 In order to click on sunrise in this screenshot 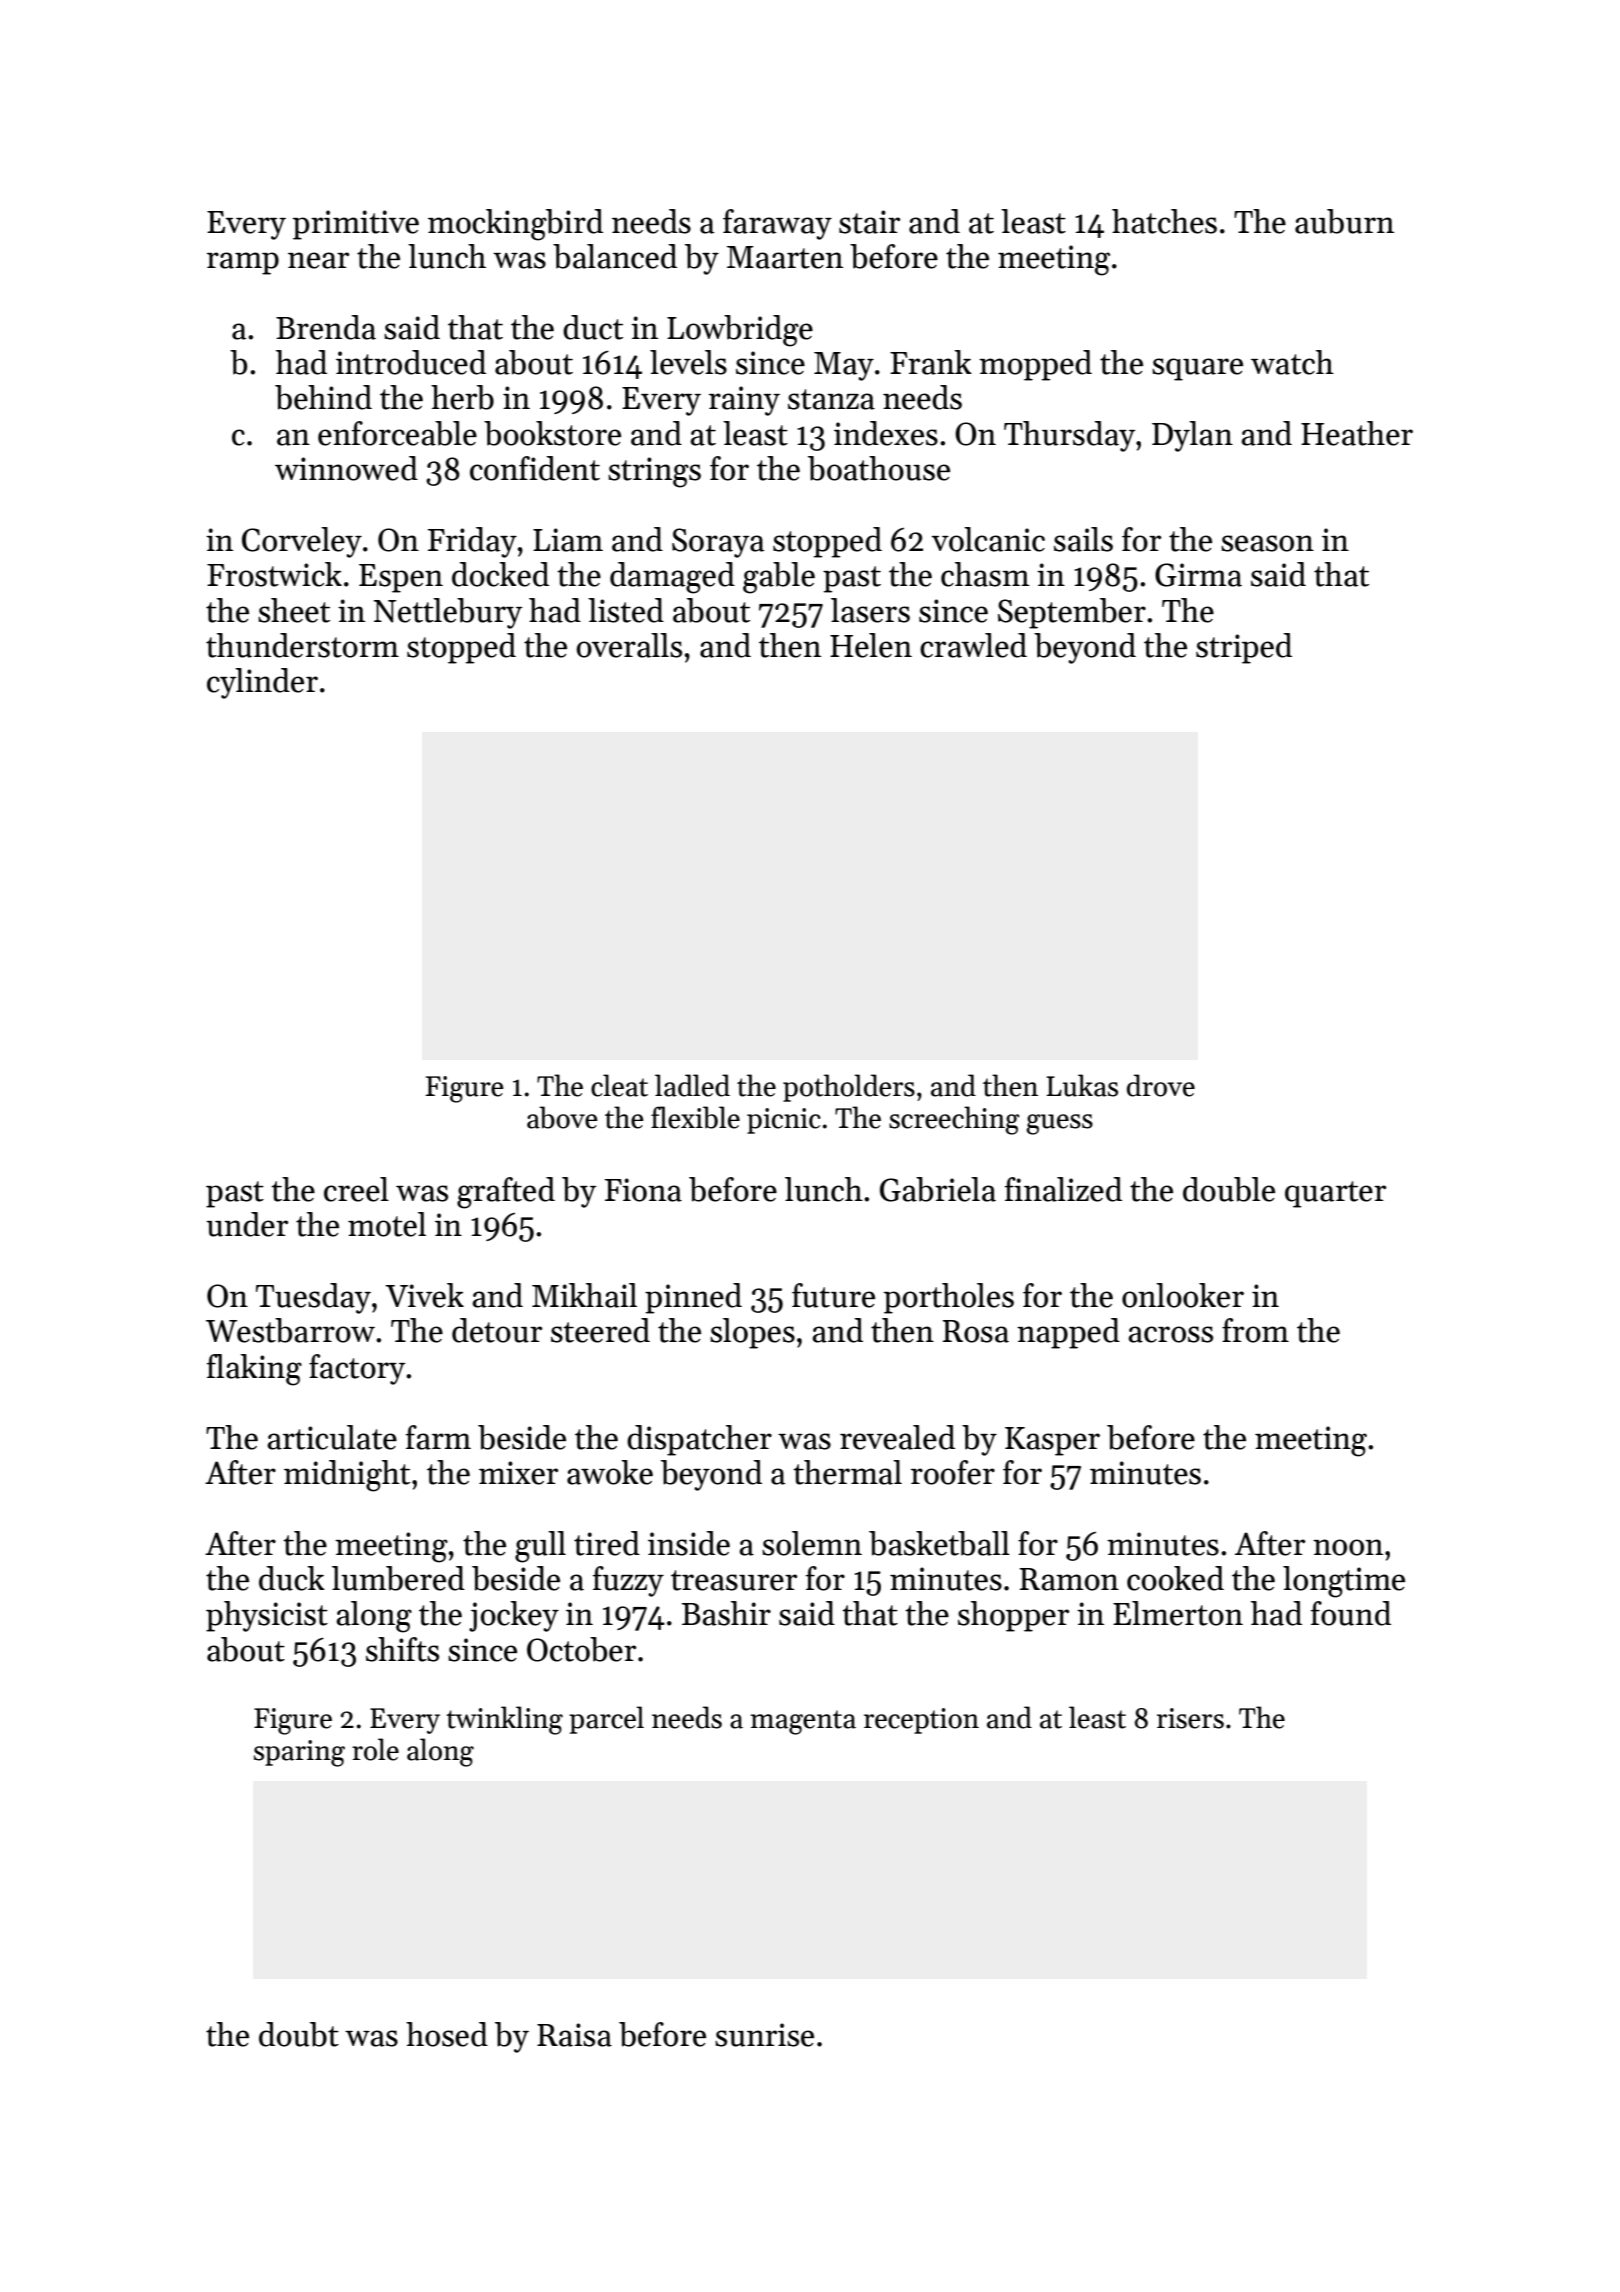, I will do `click(764, 2035)`.
